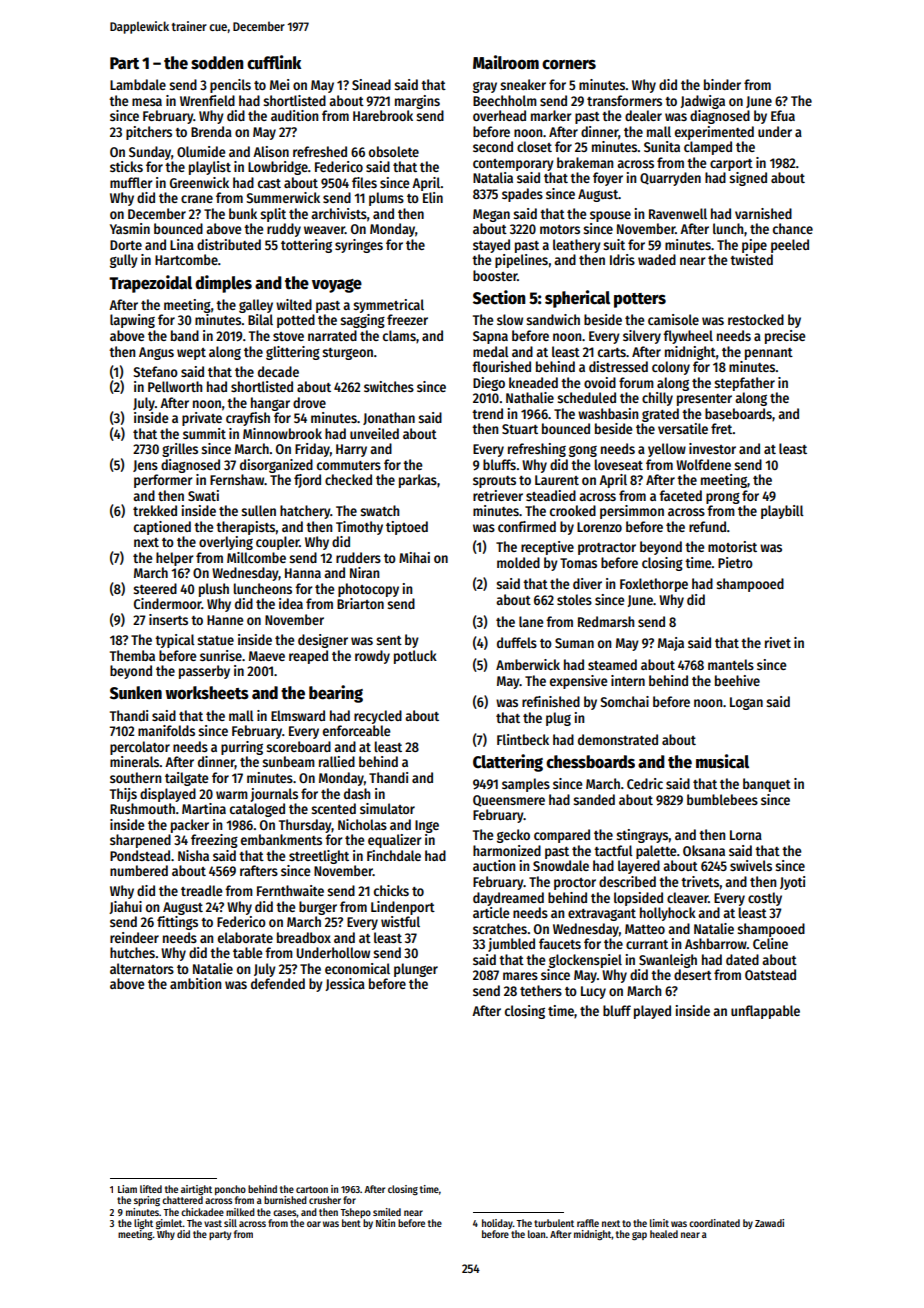  I want to click on binder, so click(722, 84).
